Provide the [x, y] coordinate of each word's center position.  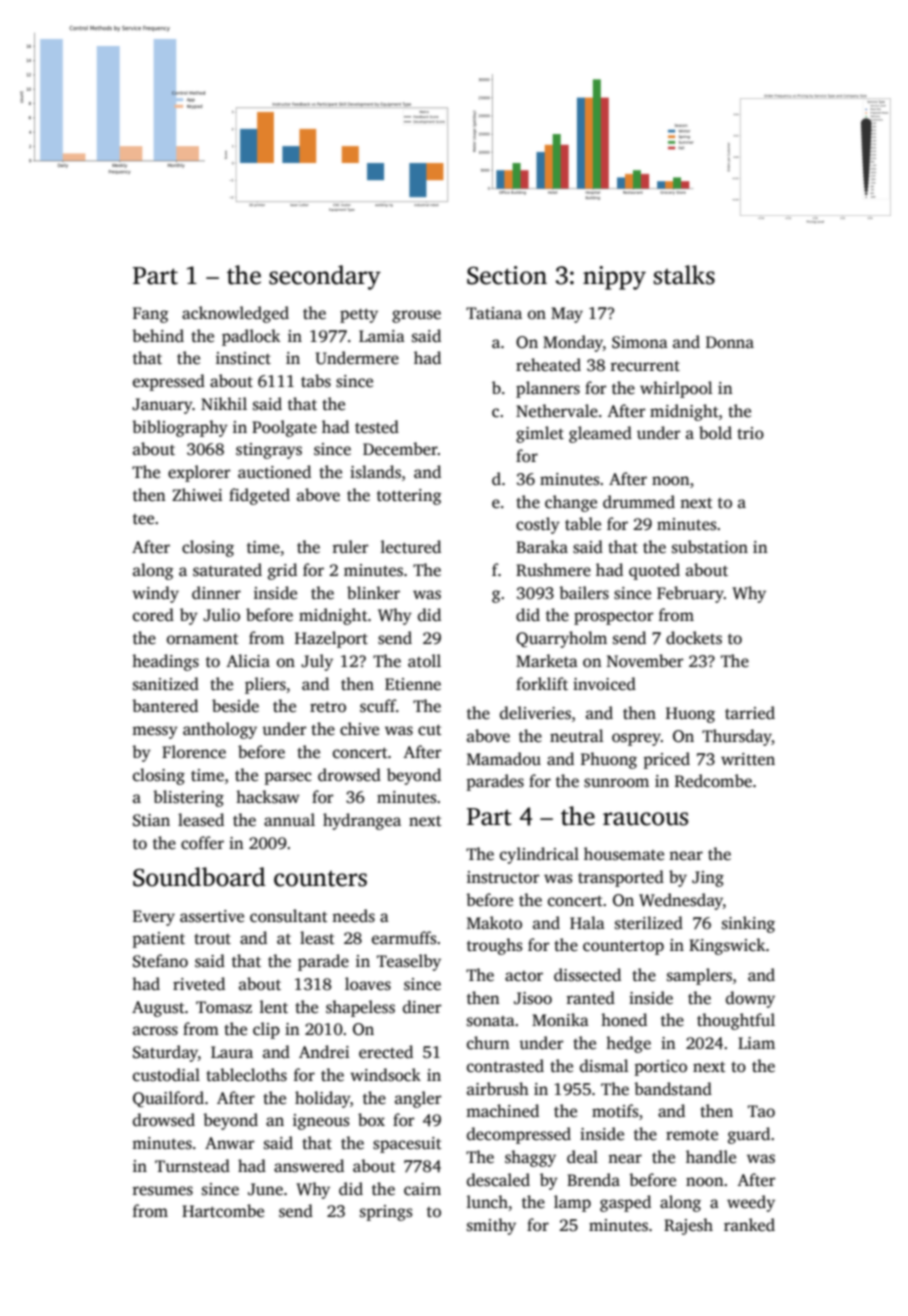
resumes [163, 1191]
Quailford [168, 1099]
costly [538, 525]
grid [282, 571]
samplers [699, 976]
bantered [165, 706]
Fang [151, 315]
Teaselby [409, 962]
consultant [289, 916]
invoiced [604, 684]
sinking [748, 924]
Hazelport [331, 639]
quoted [654, 571]
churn [488, 1042]
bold [715, 433]
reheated [548, 365]
